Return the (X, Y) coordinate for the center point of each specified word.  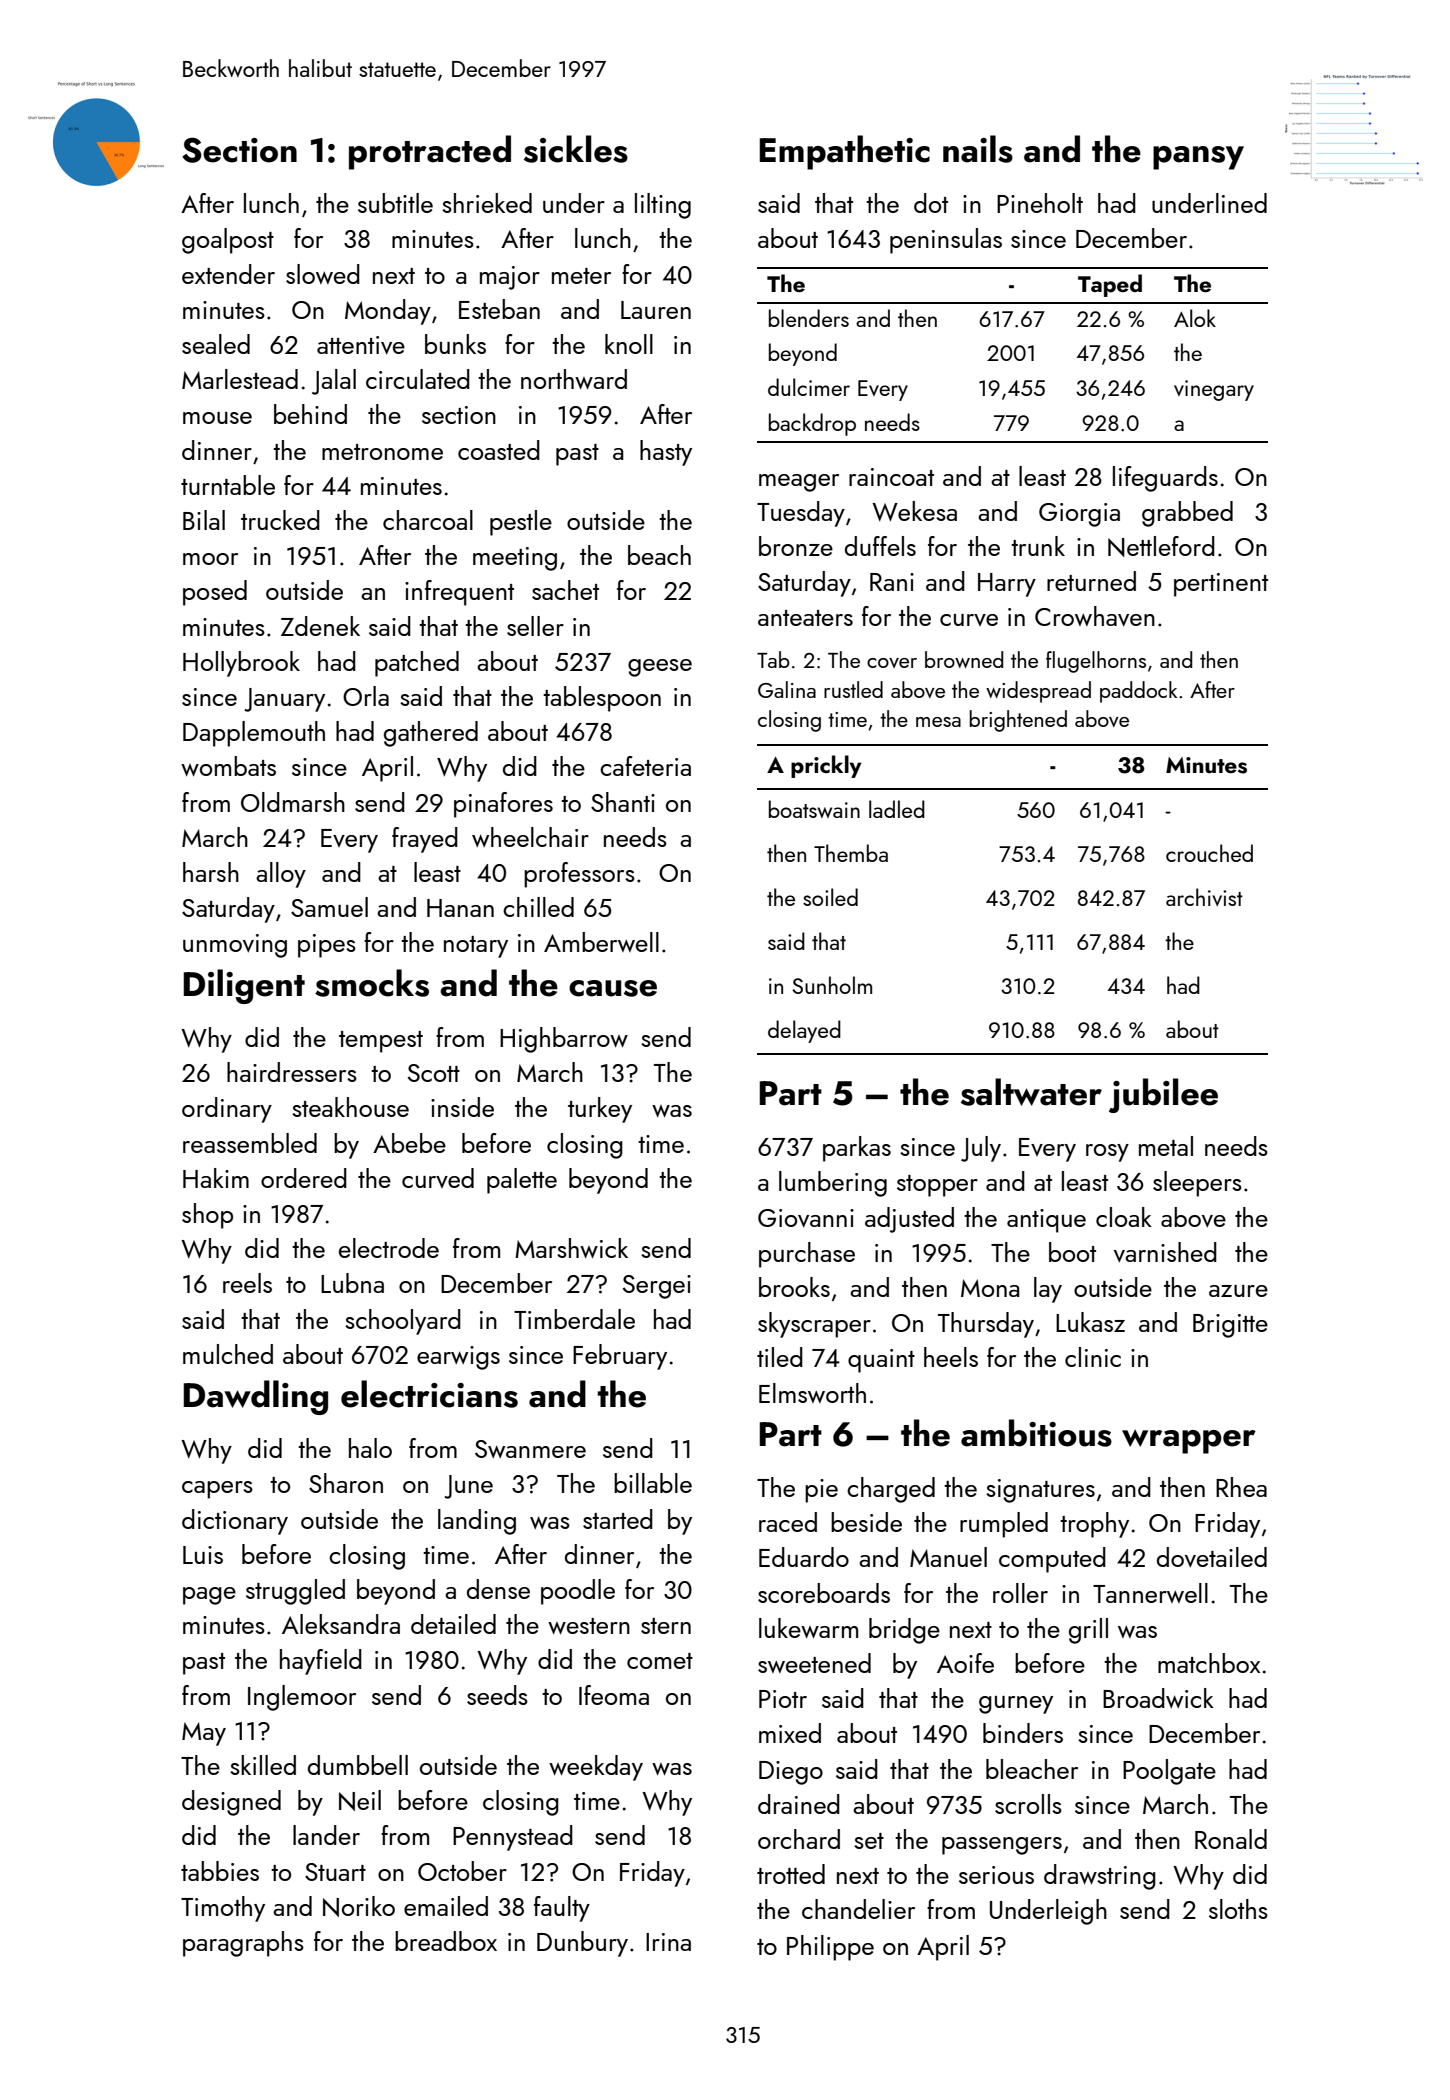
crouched (1209, 853)
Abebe (409, 1143)
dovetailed (1212, 1557)
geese (660, 668)
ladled (897, 809)
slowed (323, 274)
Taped (1110, 285)
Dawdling (255, 1397)
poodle (578, 1592)
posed (215, 593)
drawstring (1100, 1877)
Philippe (830, 1948)
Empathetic (844, 152)
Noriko (359, 1906)
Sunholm (832, 985)
